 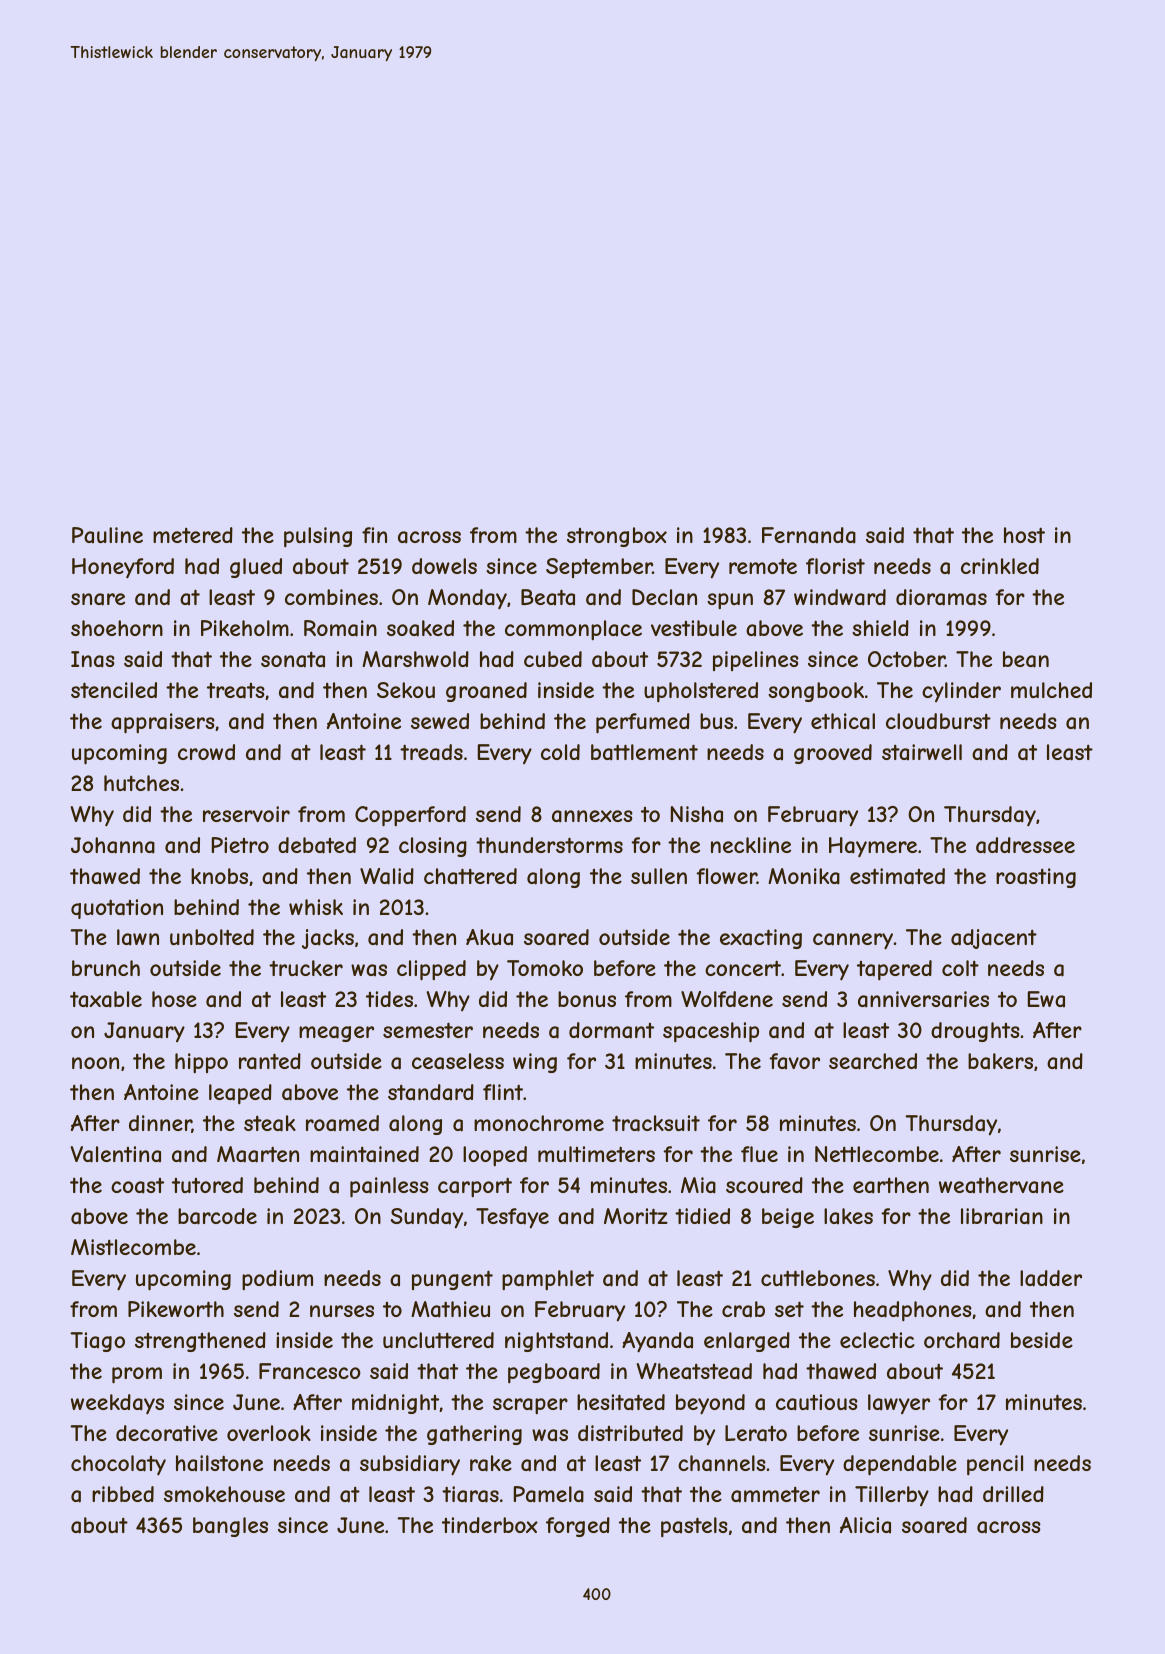 I want to click on crowd, so click(x=206, y=752).
